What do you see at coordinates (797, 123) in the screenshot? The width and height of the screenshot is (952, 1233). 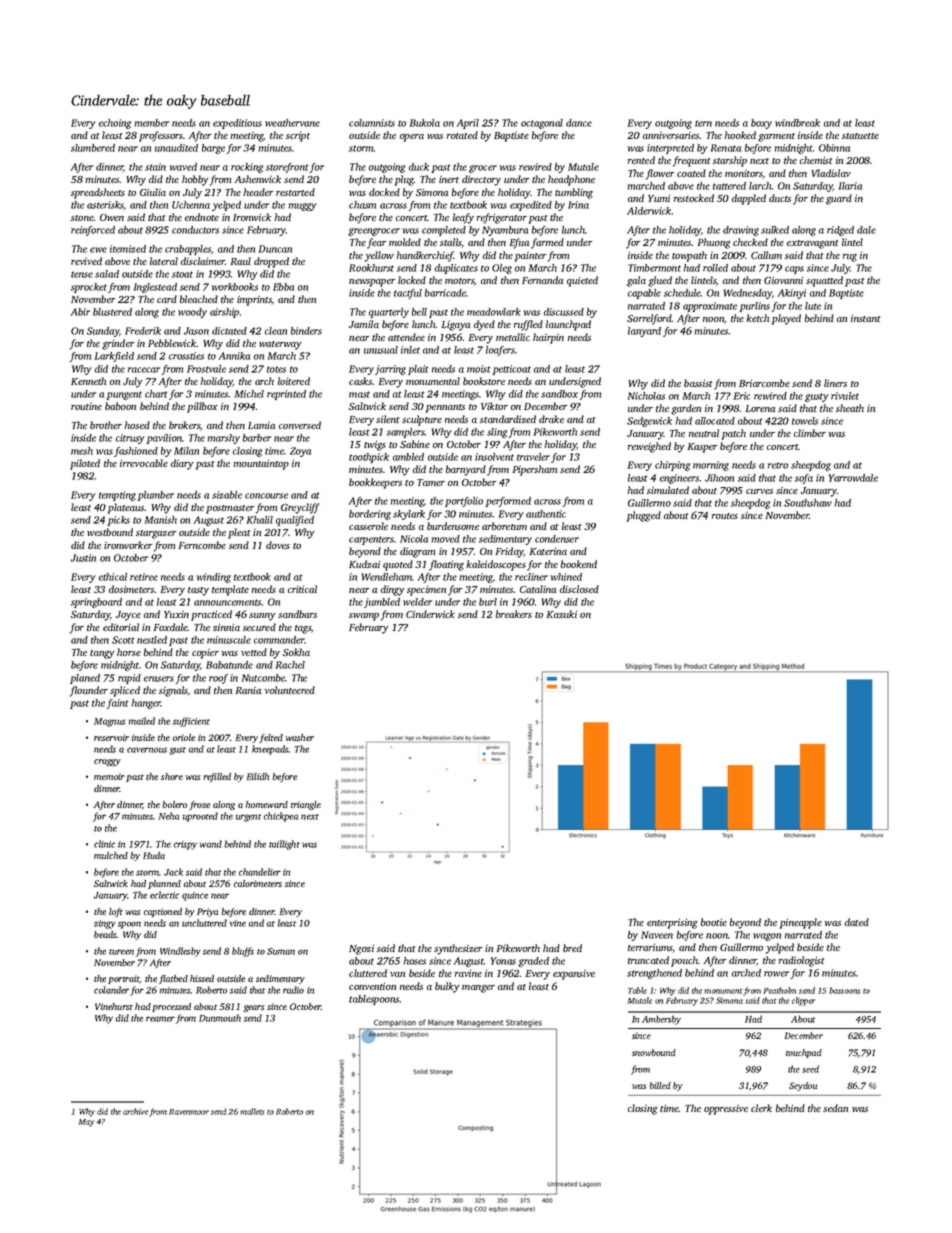 I see `windbreak` at bounding box center [797, 123].
